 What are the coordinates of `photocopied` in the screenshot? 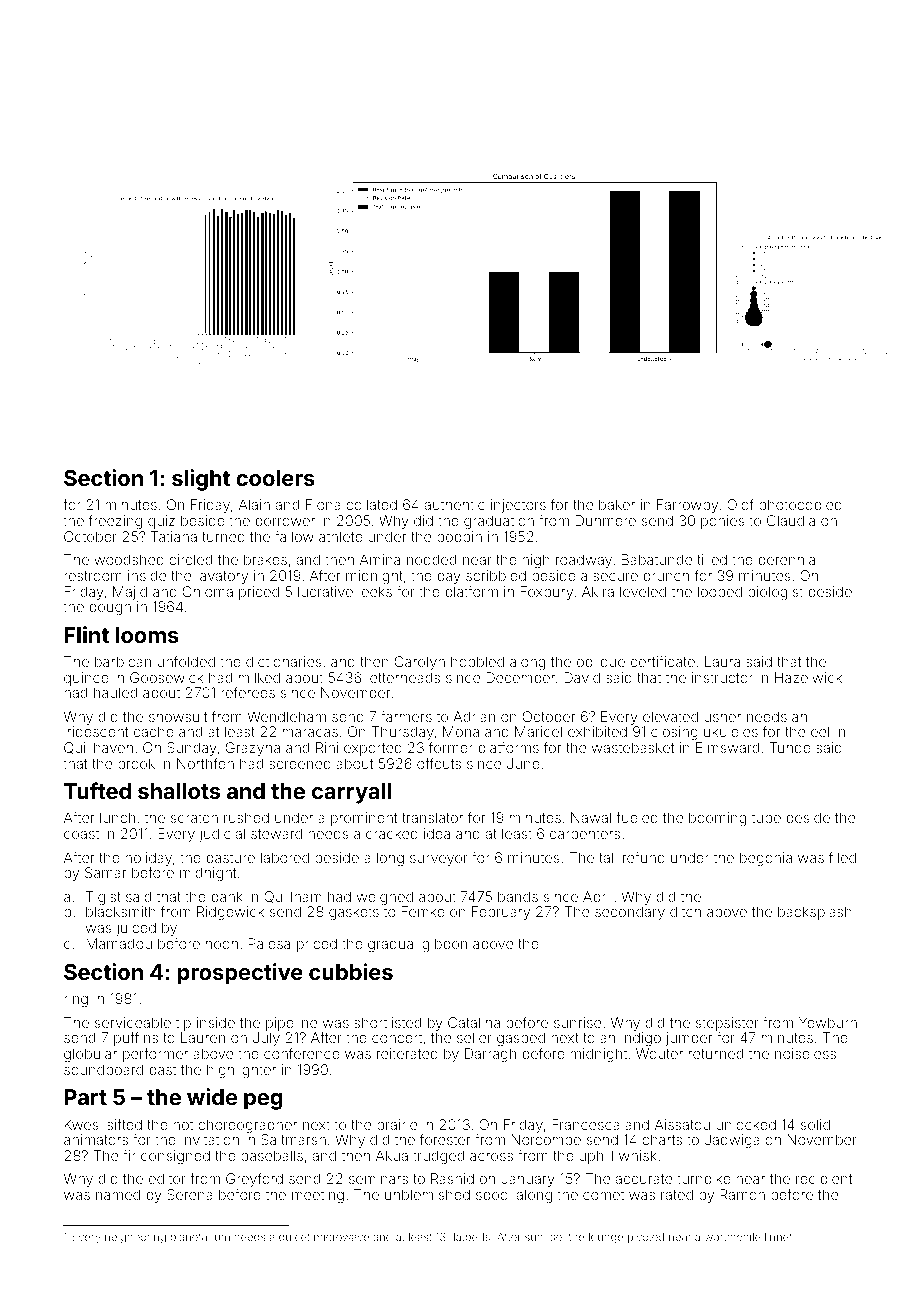 It's located at (800, 506).
